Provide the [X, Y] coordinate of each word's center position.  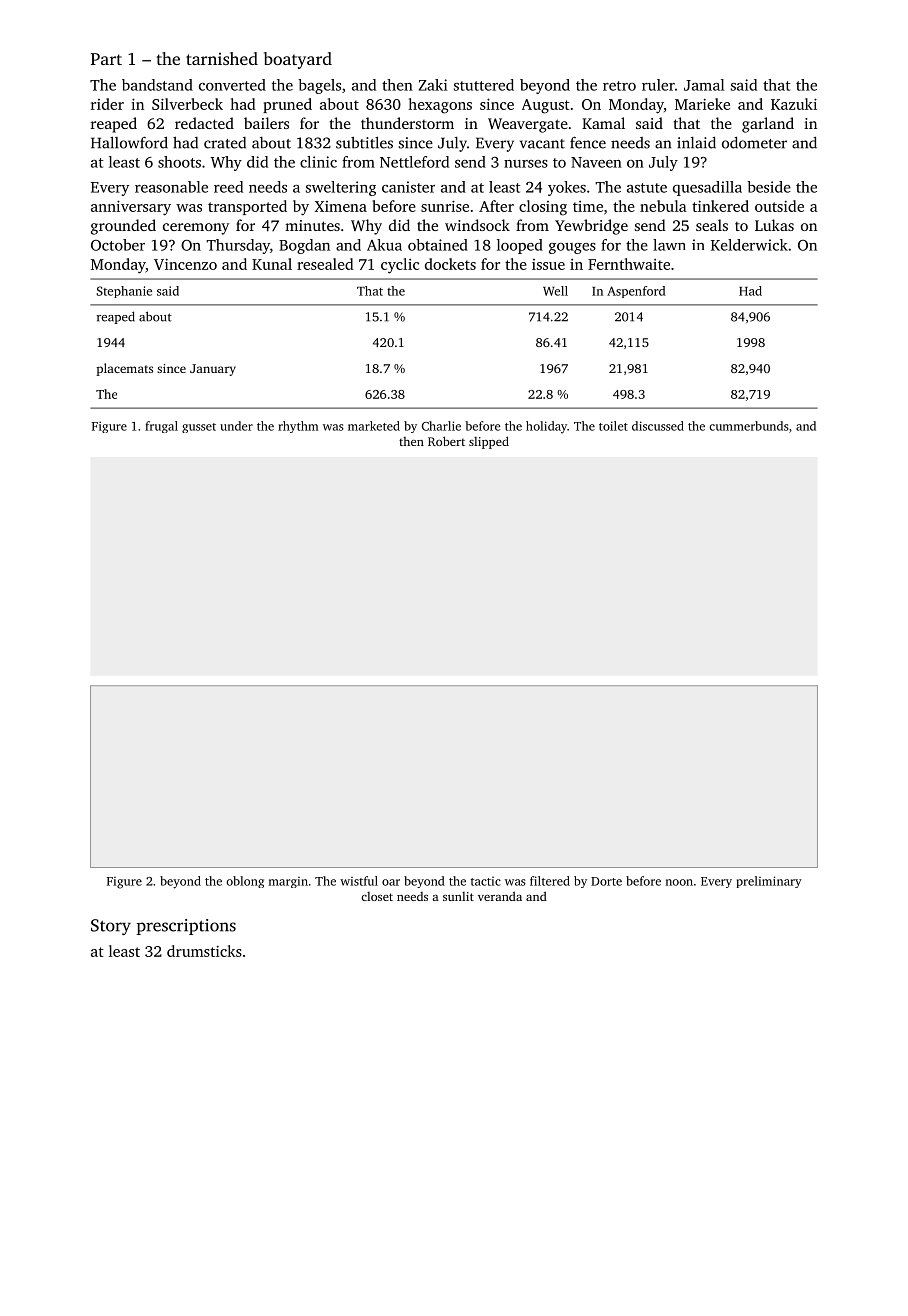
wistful [359, 881]
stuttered [484, 85]
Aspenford [636, 292]
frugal [161, 427]
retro [619, 86]
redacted [204, 123]
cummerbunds [749, 426]
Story [111, 927]
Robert [446, 441]
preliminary [769, 882]
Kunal [272, 264]
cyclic [400, 266]
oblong [245, 882]
